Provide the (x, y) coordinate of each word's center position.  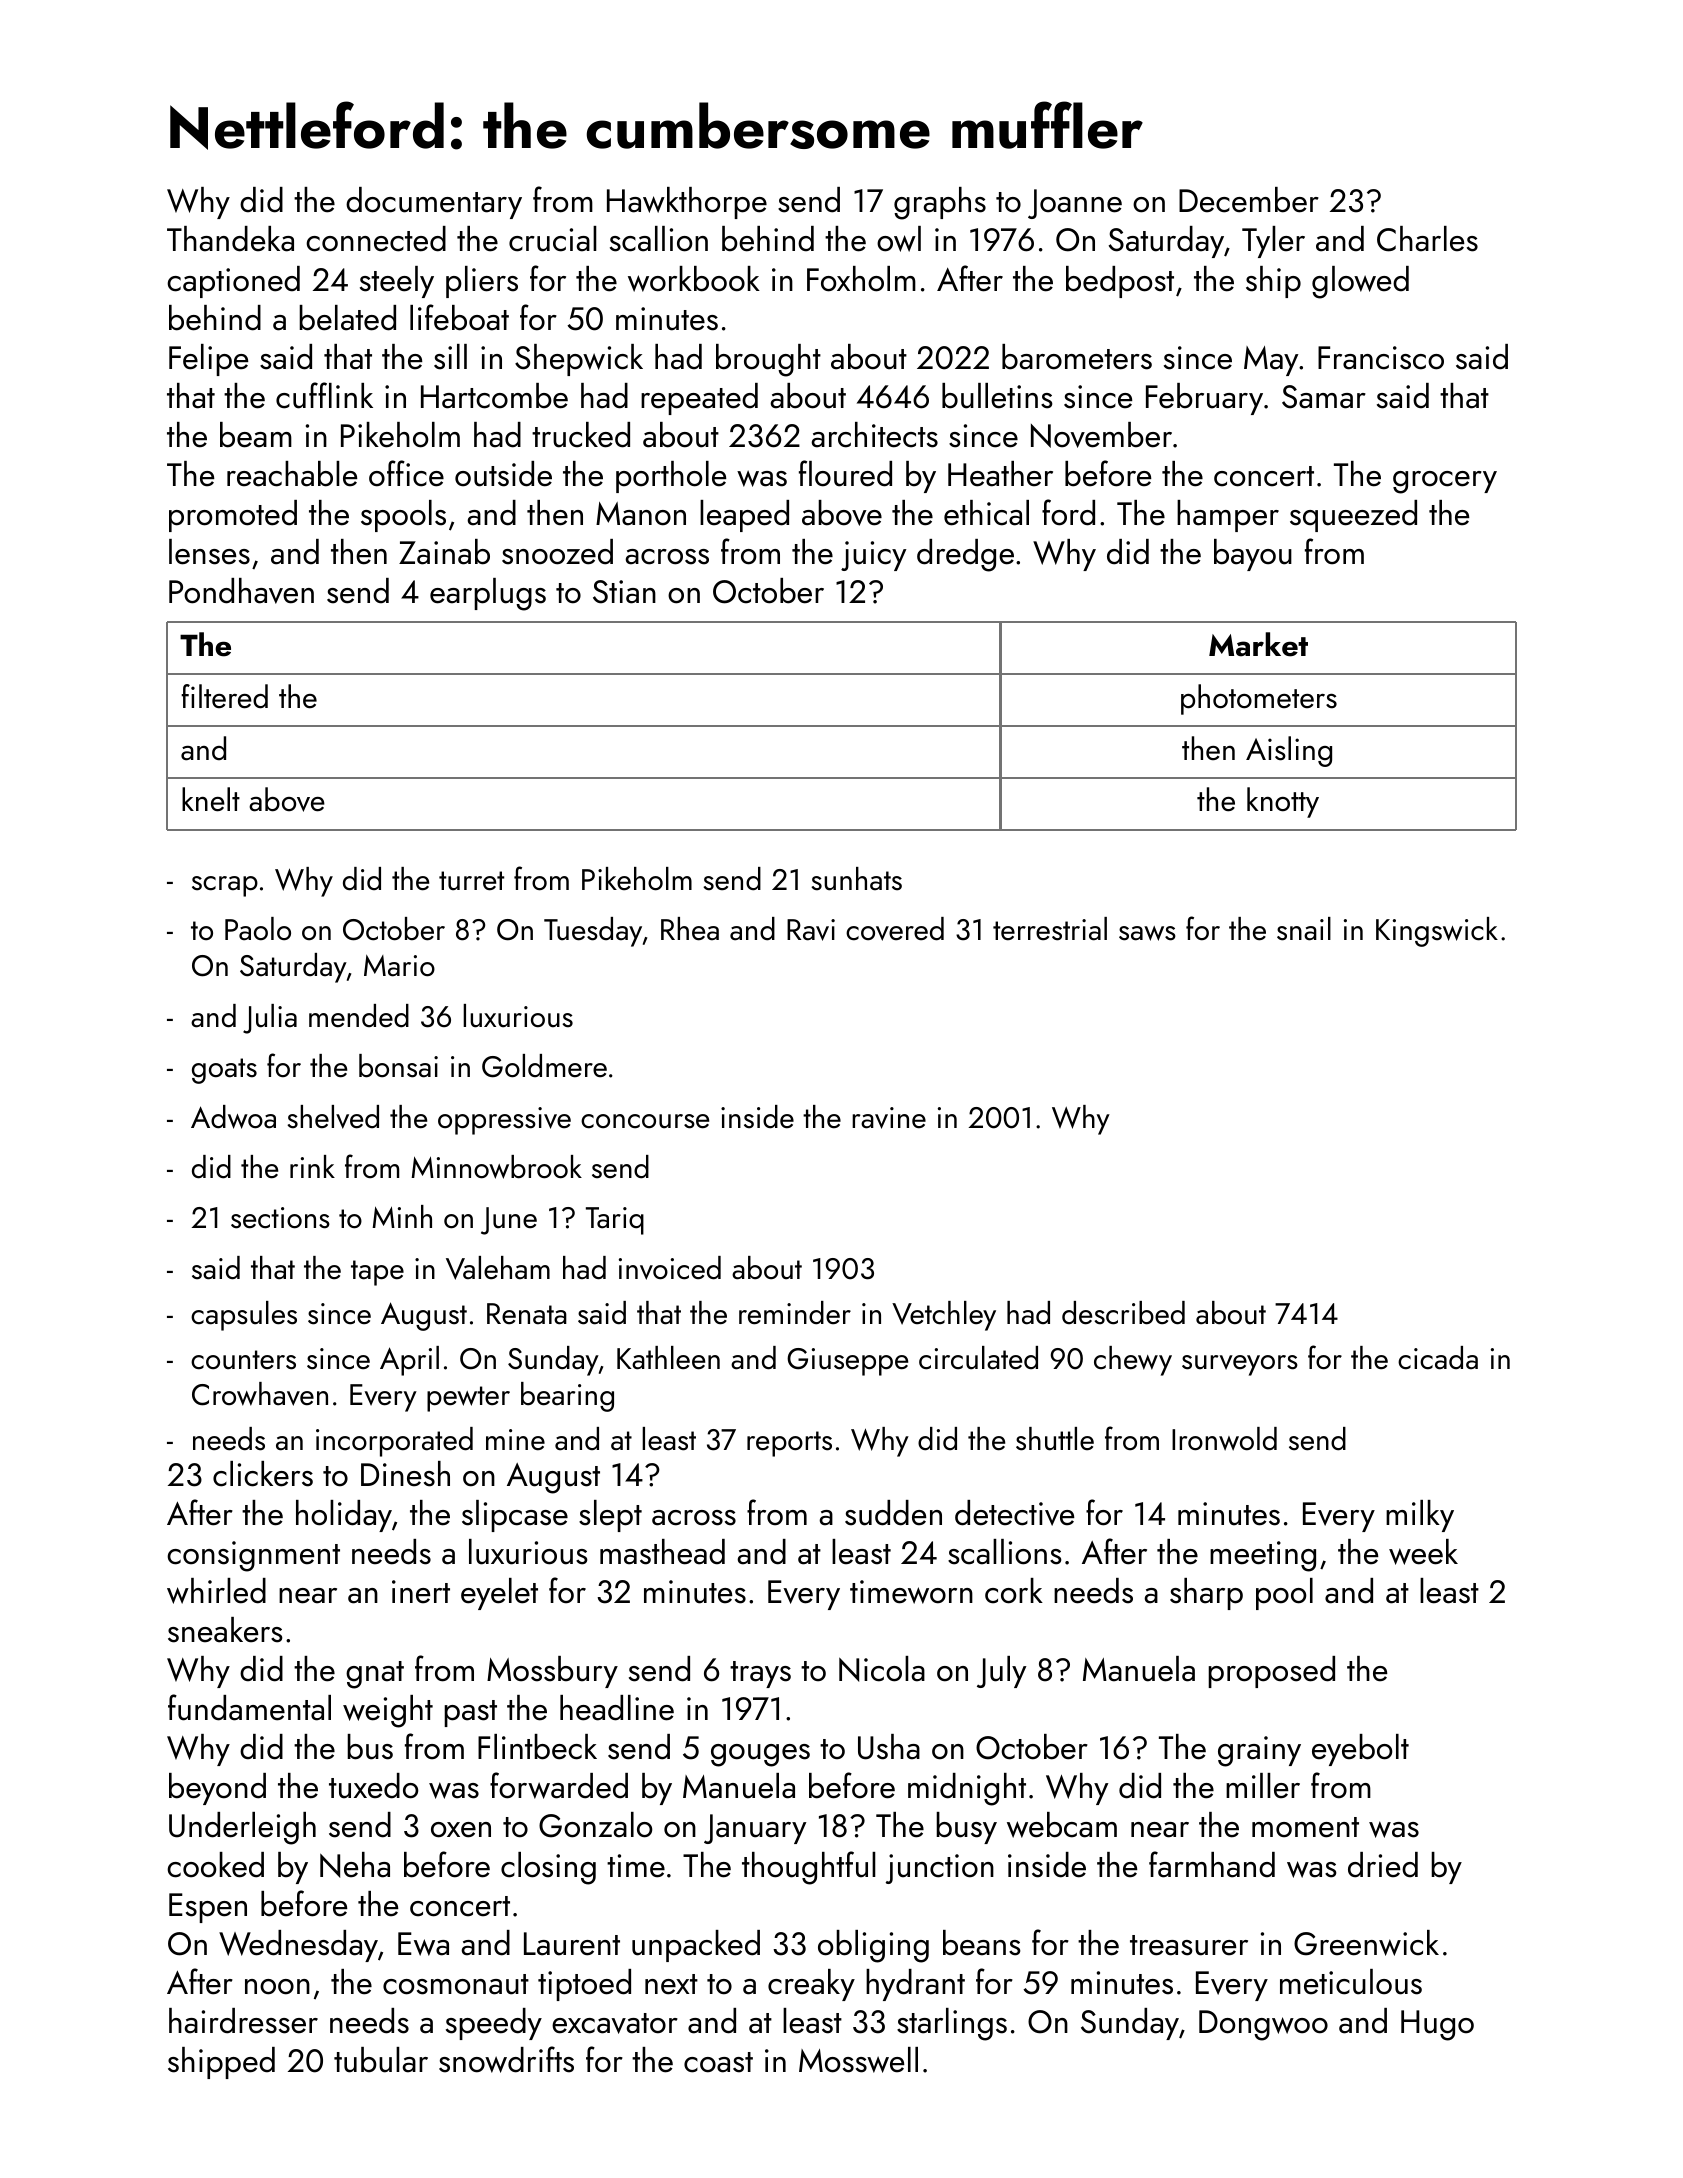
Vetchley (944, 1316)
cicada (1438, 1358)
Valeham (498, 1268)
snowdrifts (506, 2059)
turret (471, 881)
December (1249, 200)
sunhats (856, 879)
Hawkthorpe (687, 203)
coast (718, 2062)
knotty (1283, 802)
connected (376, 239)
